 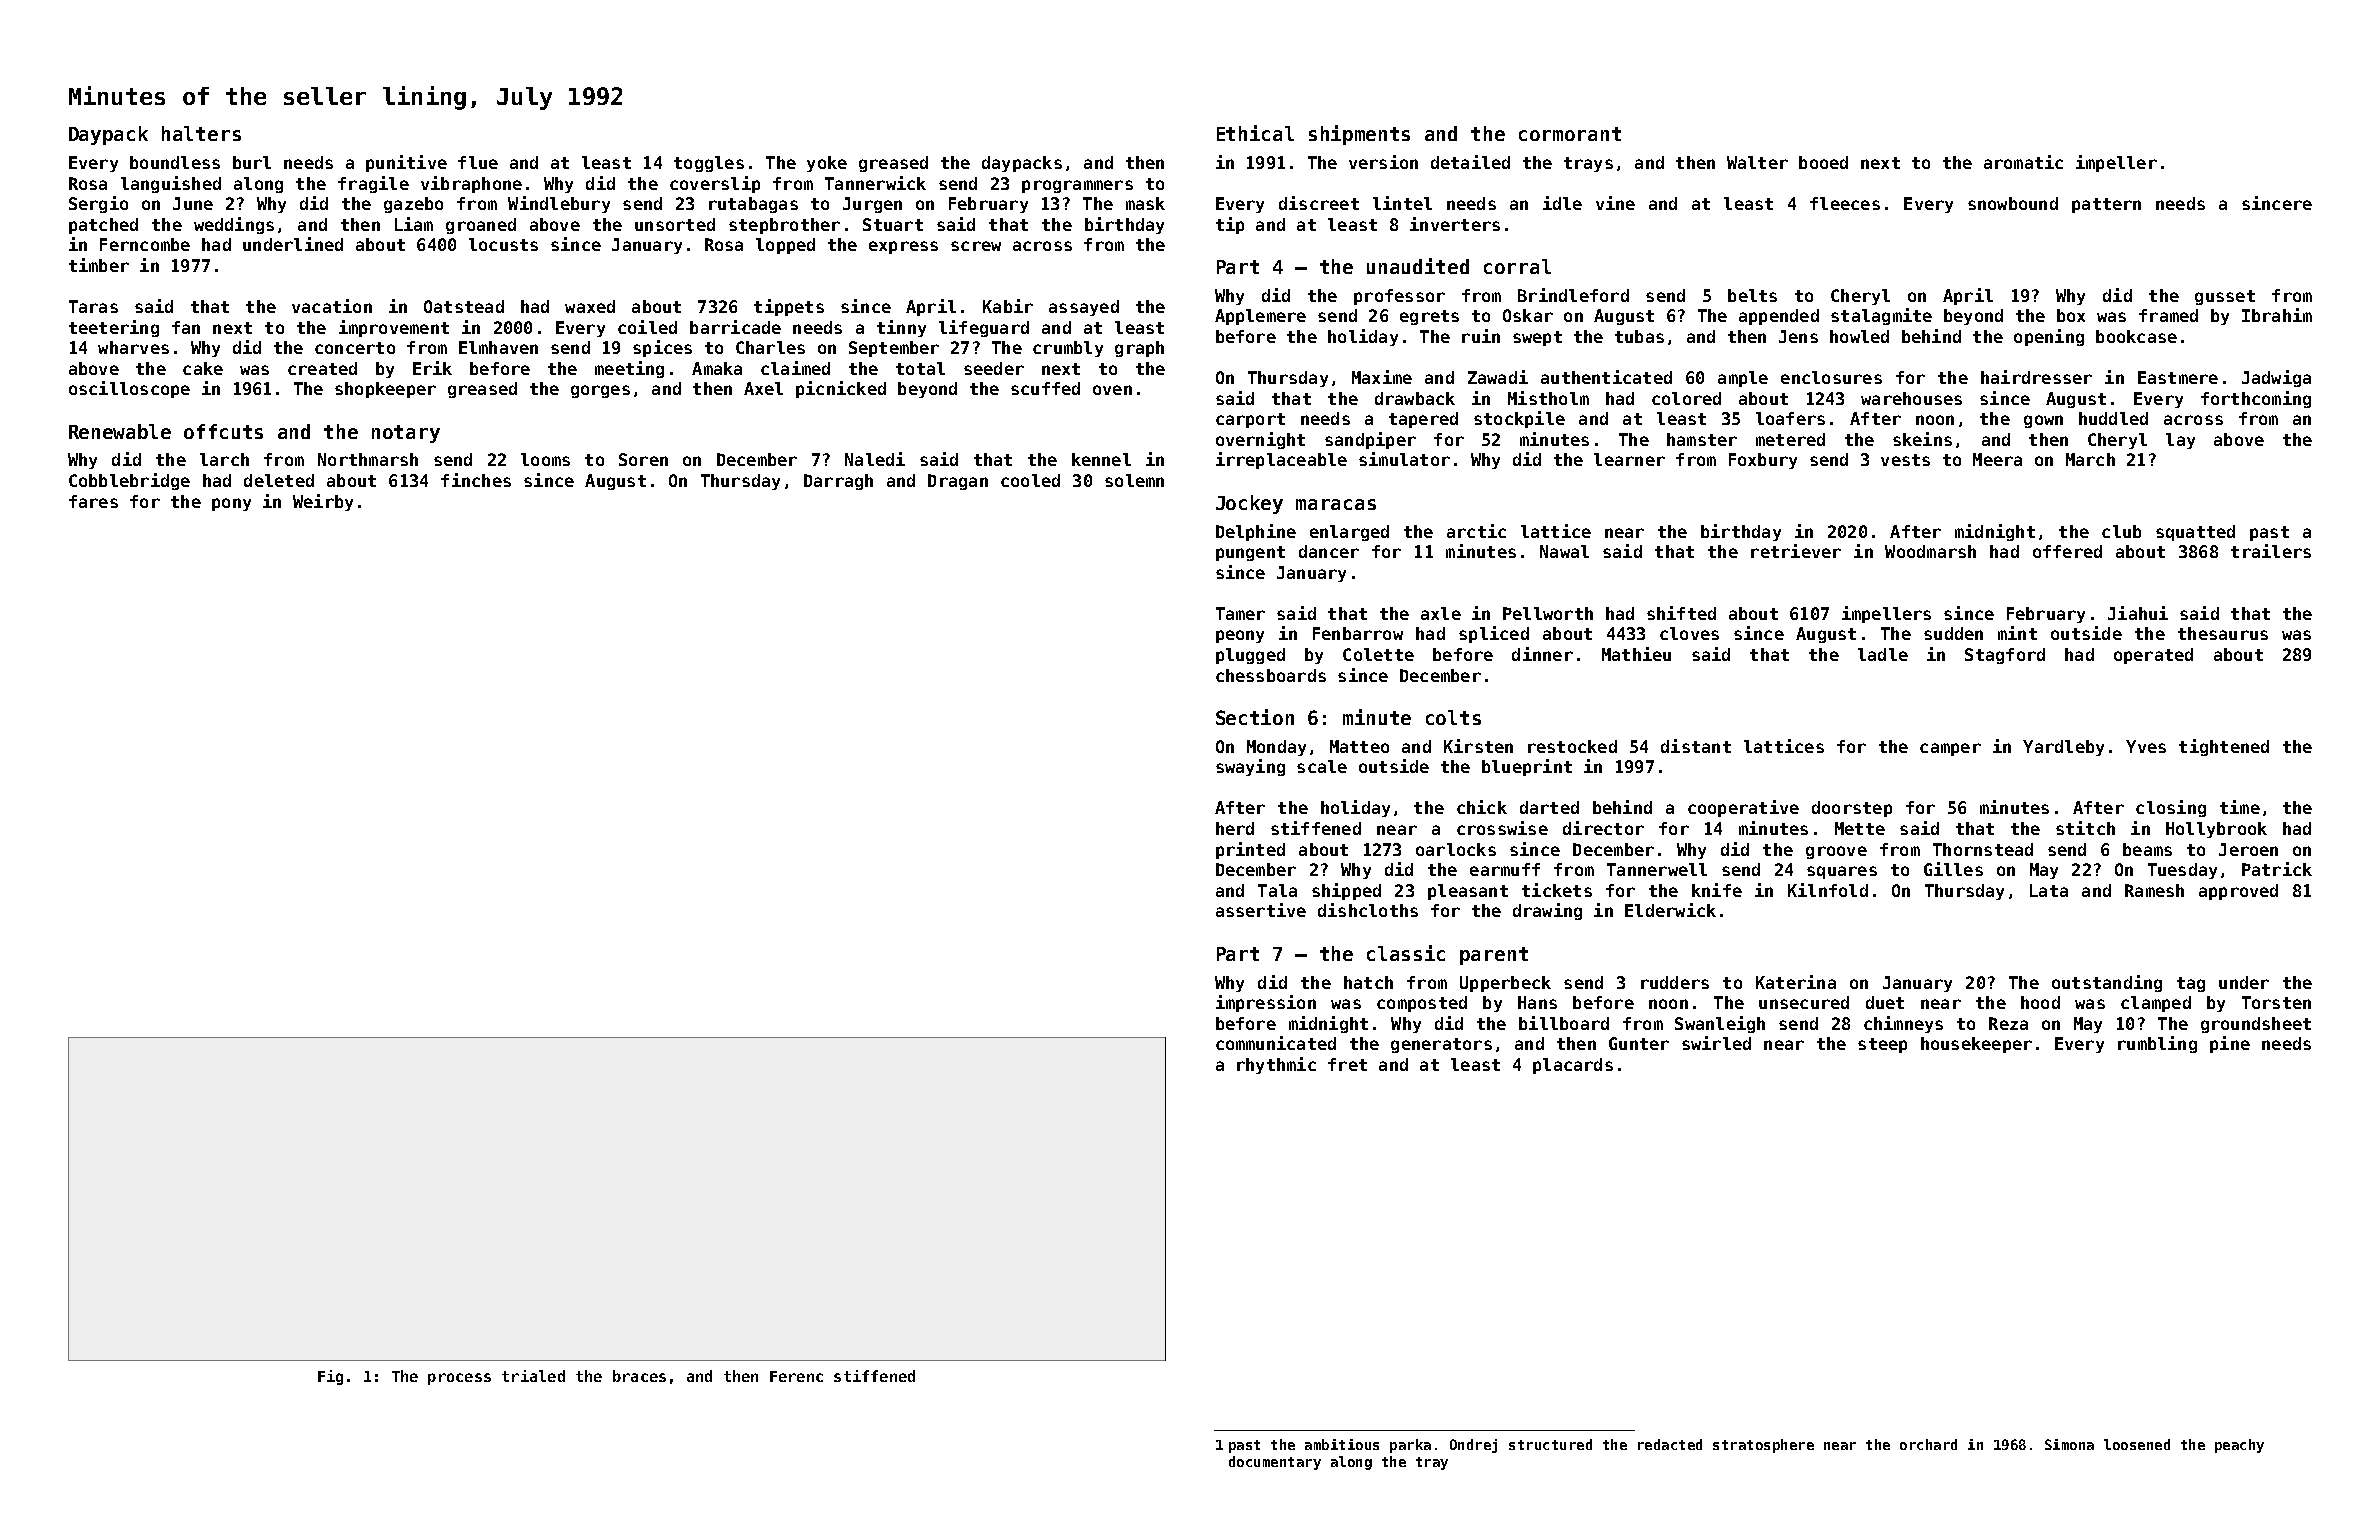 I want to click on shipments, so click(x=1359, y=135).
